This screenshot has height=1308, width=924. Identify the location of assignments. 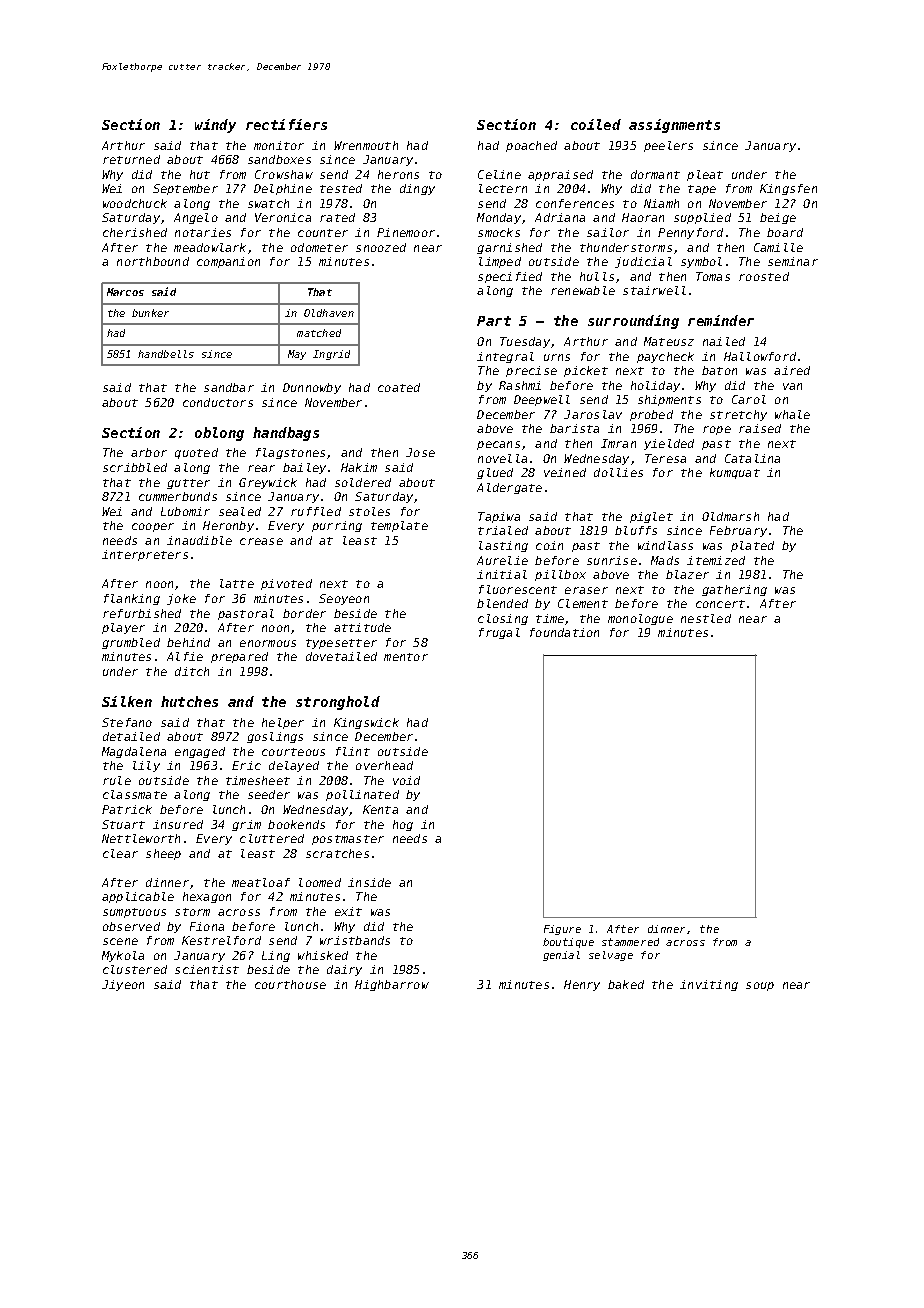
(674, 126).
